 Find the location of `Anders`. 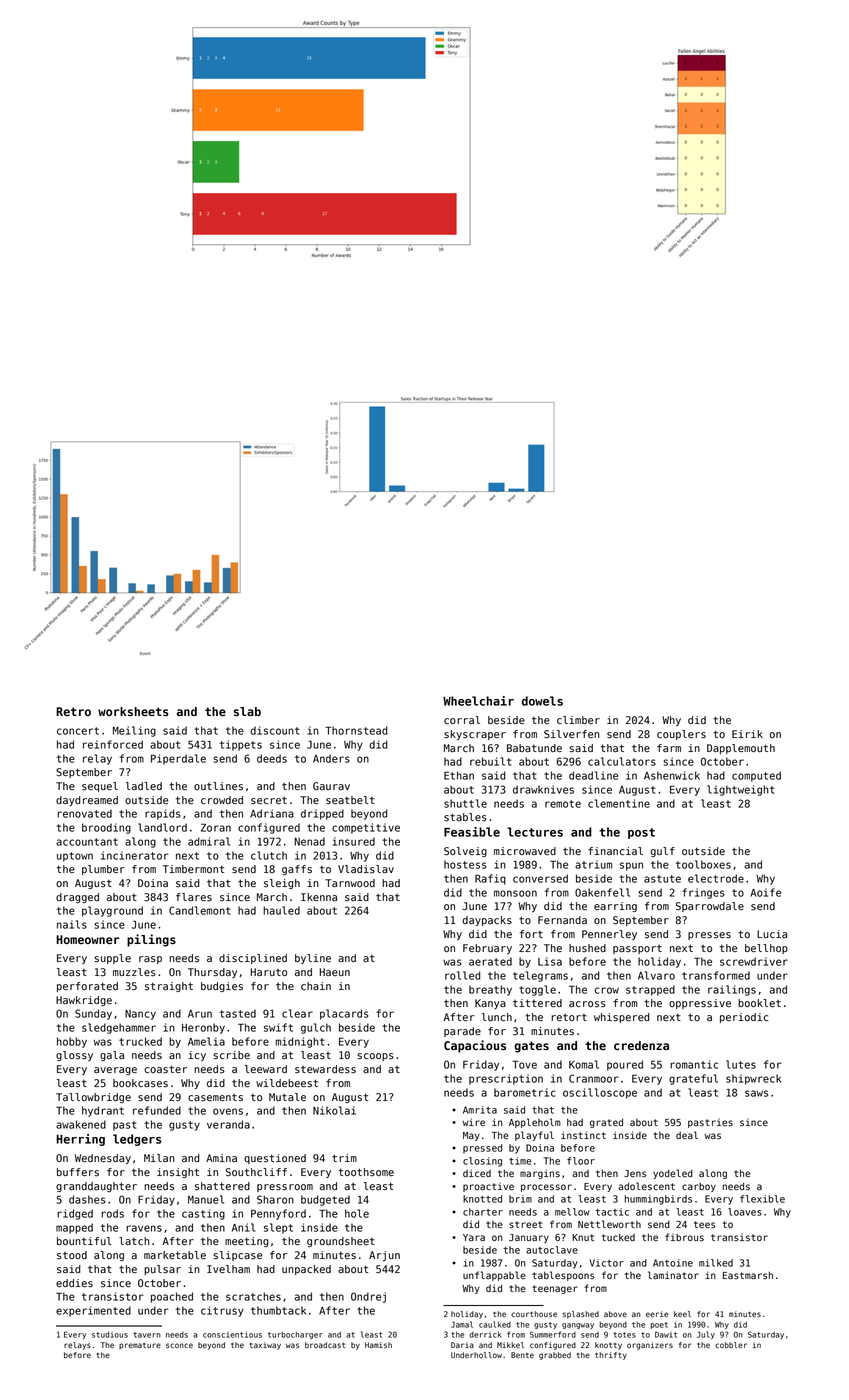

Anders is located at coordinates (331, 758).
